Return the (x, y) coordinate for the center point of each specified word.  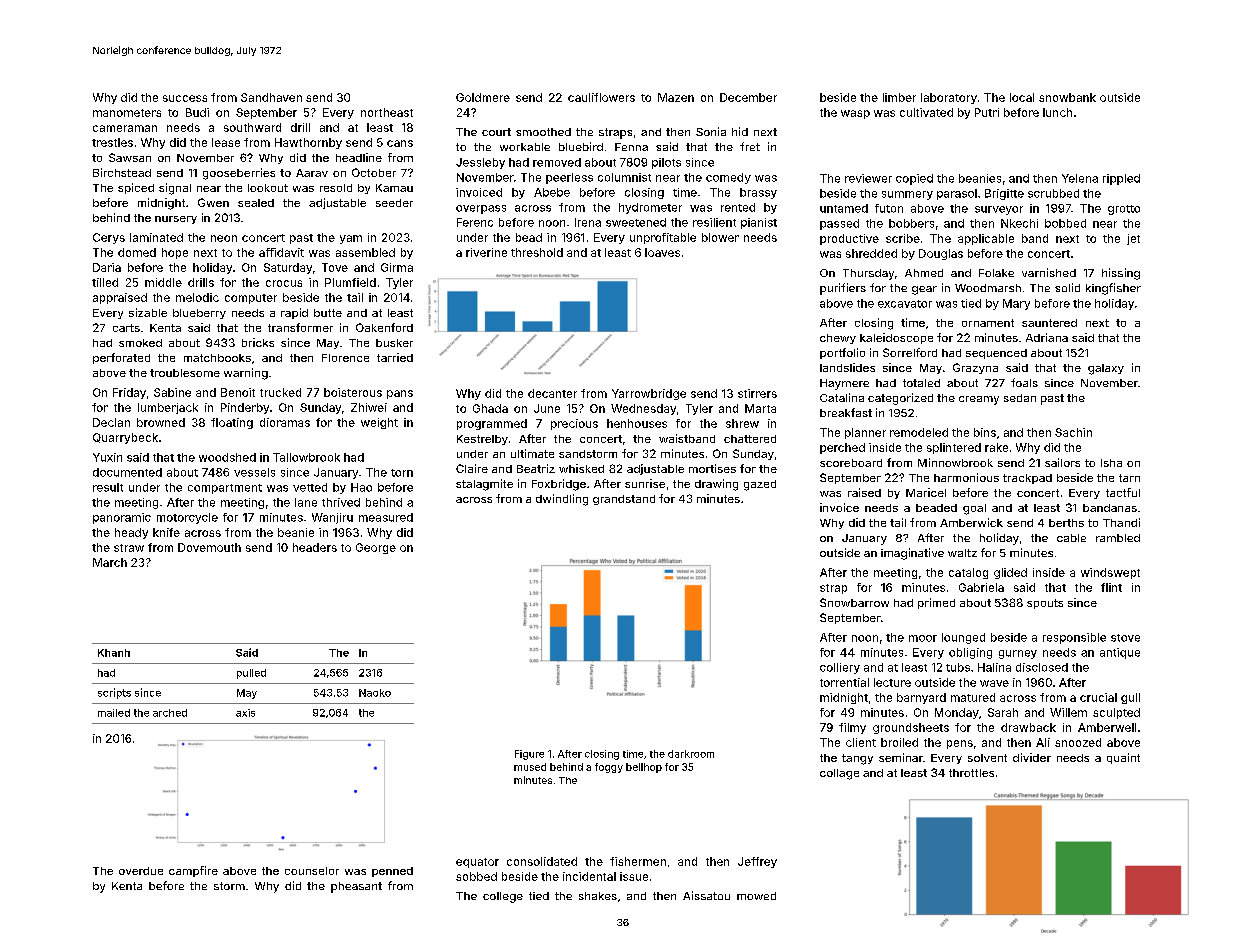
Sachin (1073, 432)
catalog (968, 573)
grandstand (624, 500)
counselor (312, 871)
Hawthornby (308, 143)
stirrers (757, 393)
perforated (121, 358)
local (1022, 97)
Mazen (676, 97)
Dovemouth (209, 547)
